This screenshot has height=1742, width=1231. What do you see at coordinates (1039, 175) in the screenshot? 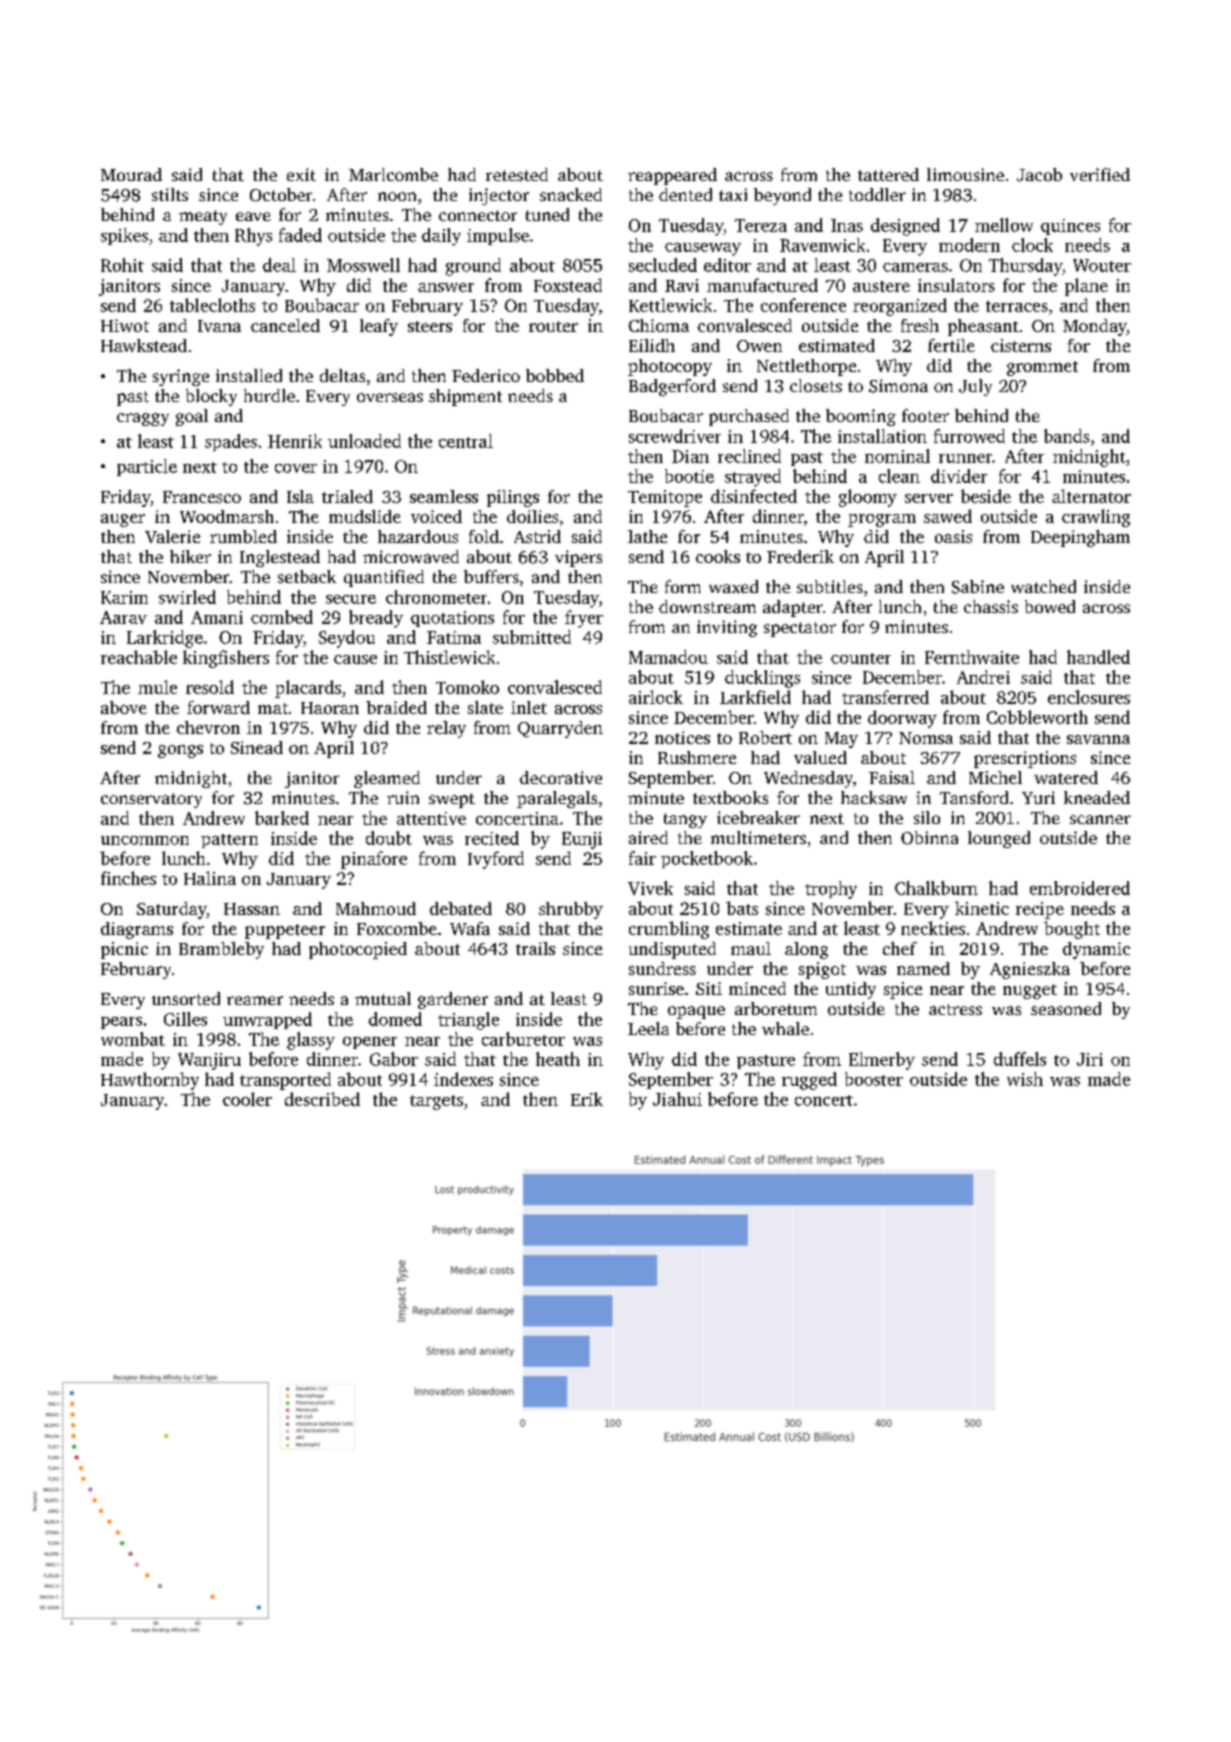
I see `Jacob` at bounding box center [1039, 175].
